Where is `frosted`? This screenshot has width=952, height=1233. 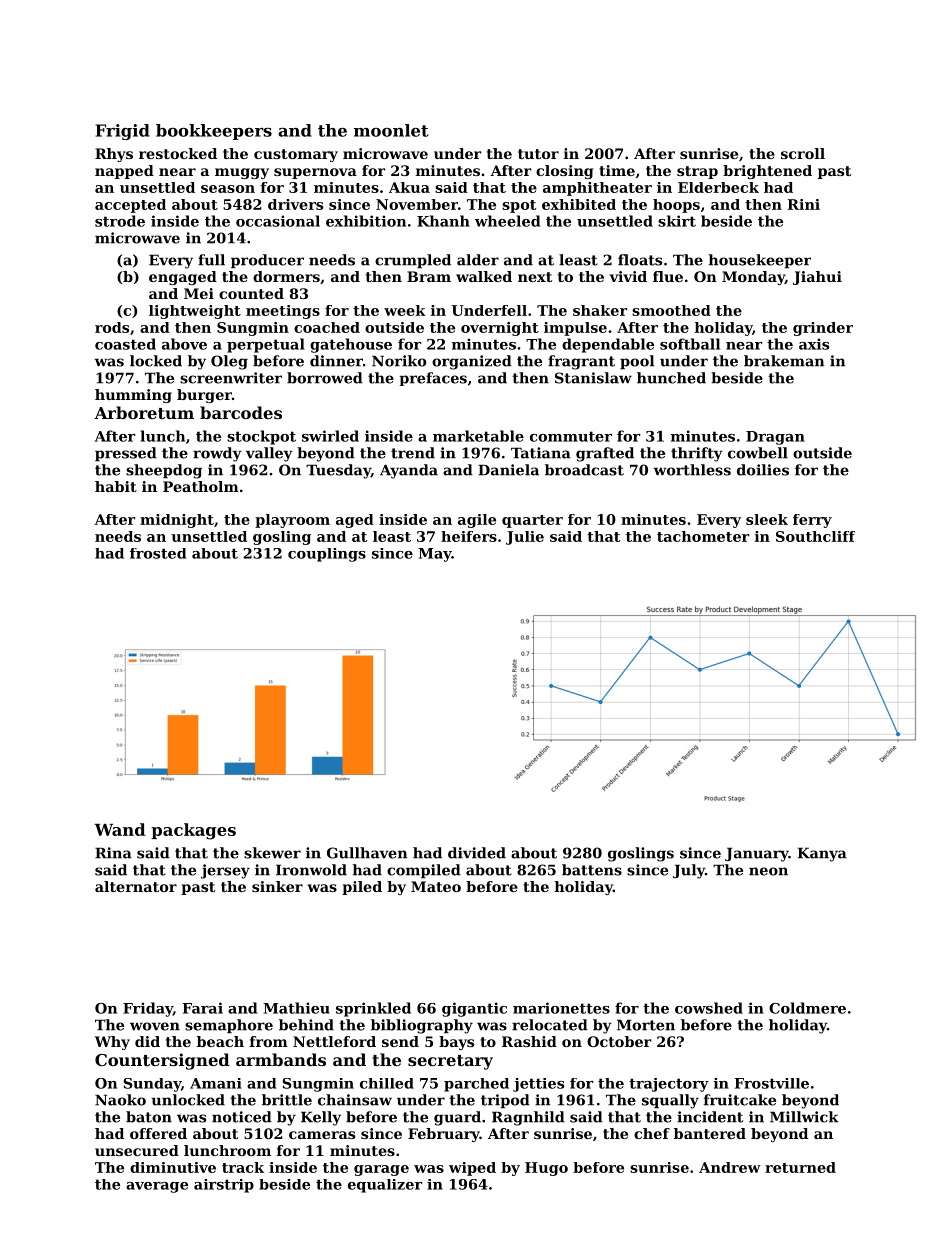
frosted is located at coordinates (158, 553).
